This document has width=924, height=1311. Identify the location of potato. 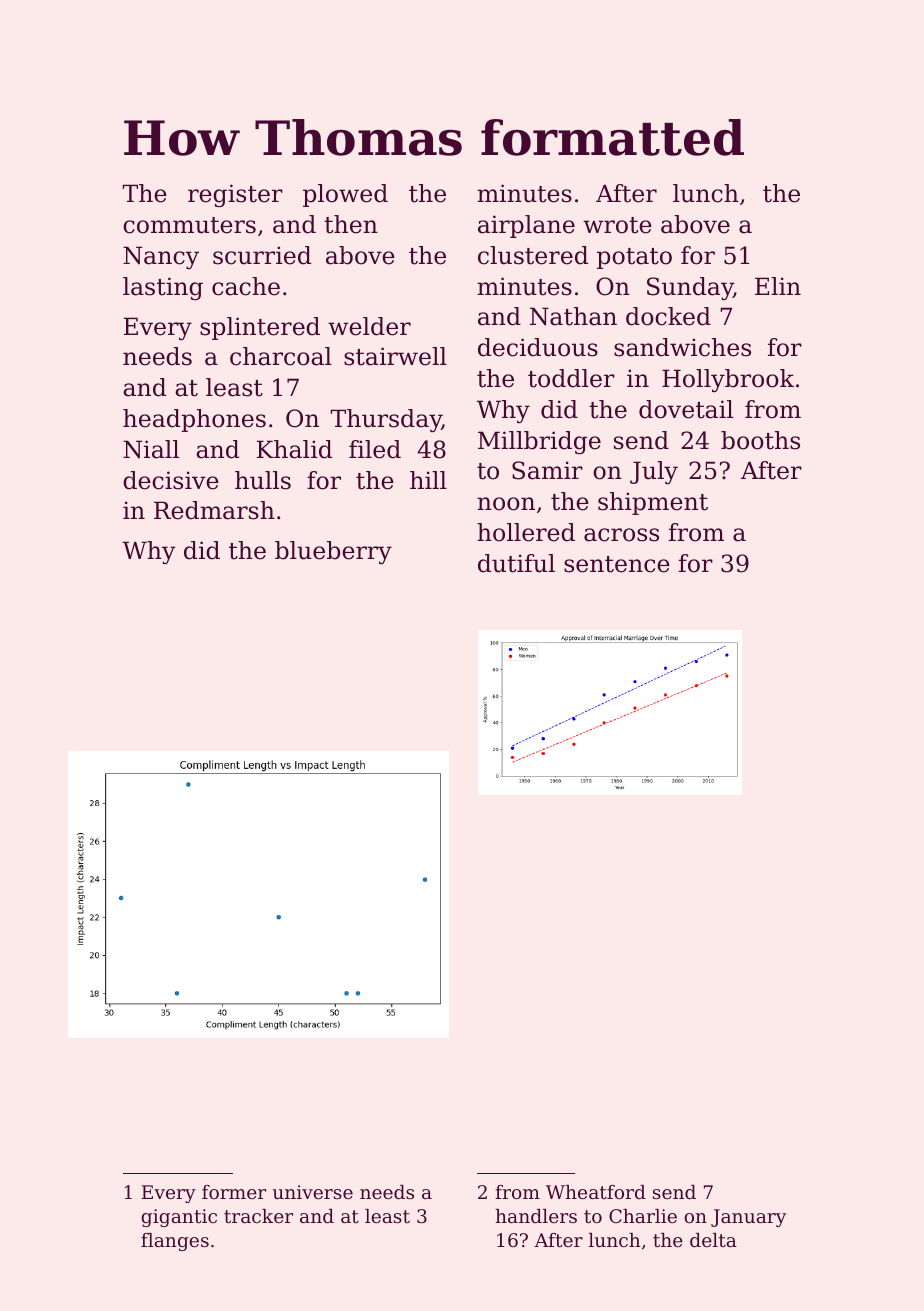
(634, 258).
